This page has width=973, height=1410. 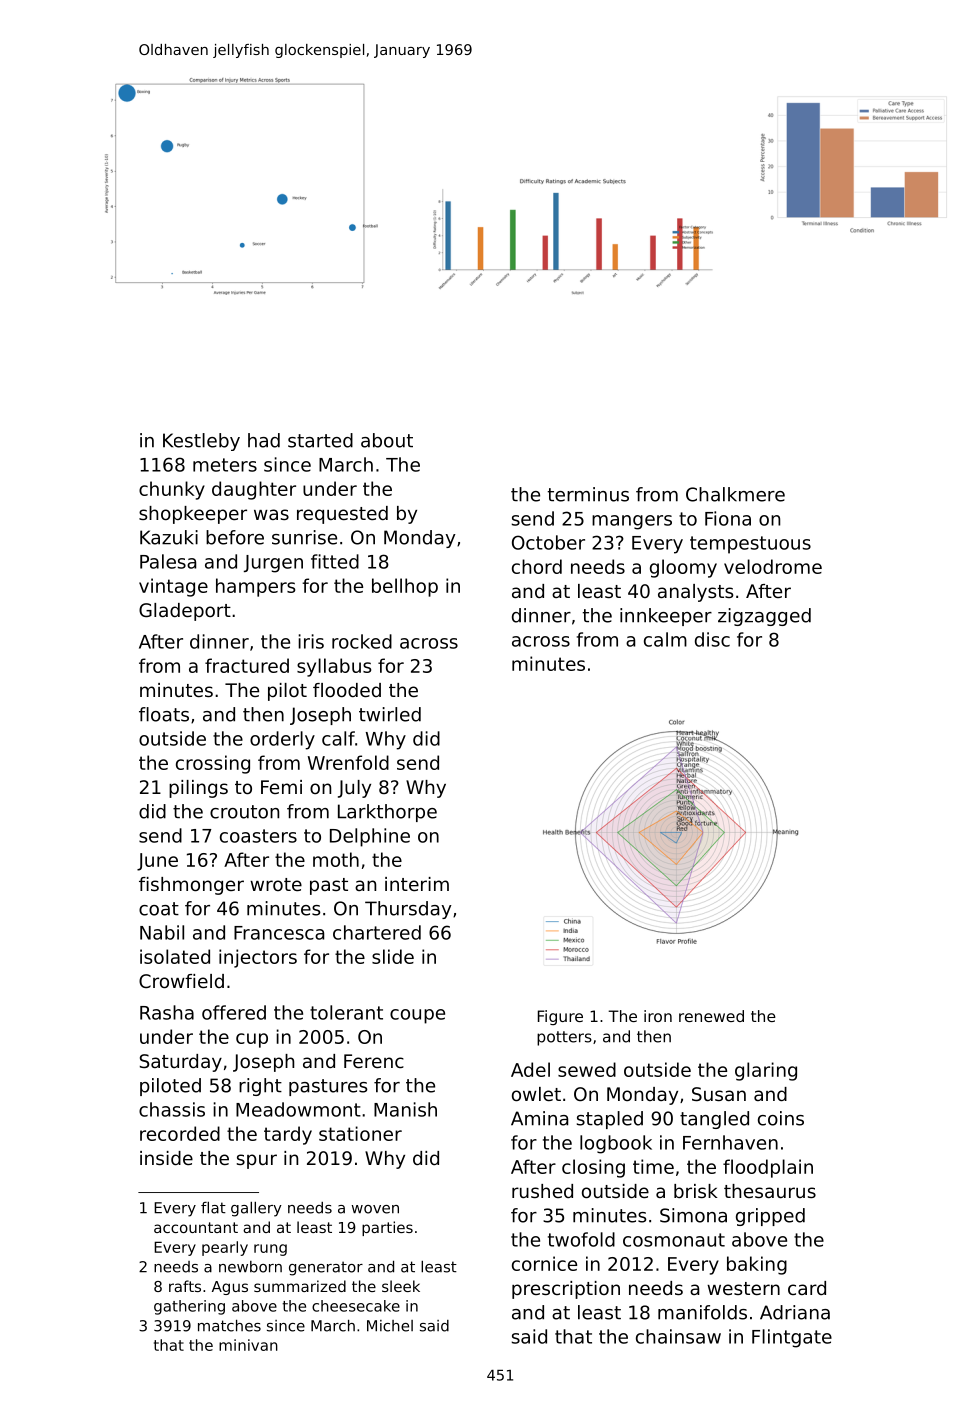 What do you see at coordinates (735, 494) in the page?
I see `Chalkmere` at bounding box center [735, 494].
